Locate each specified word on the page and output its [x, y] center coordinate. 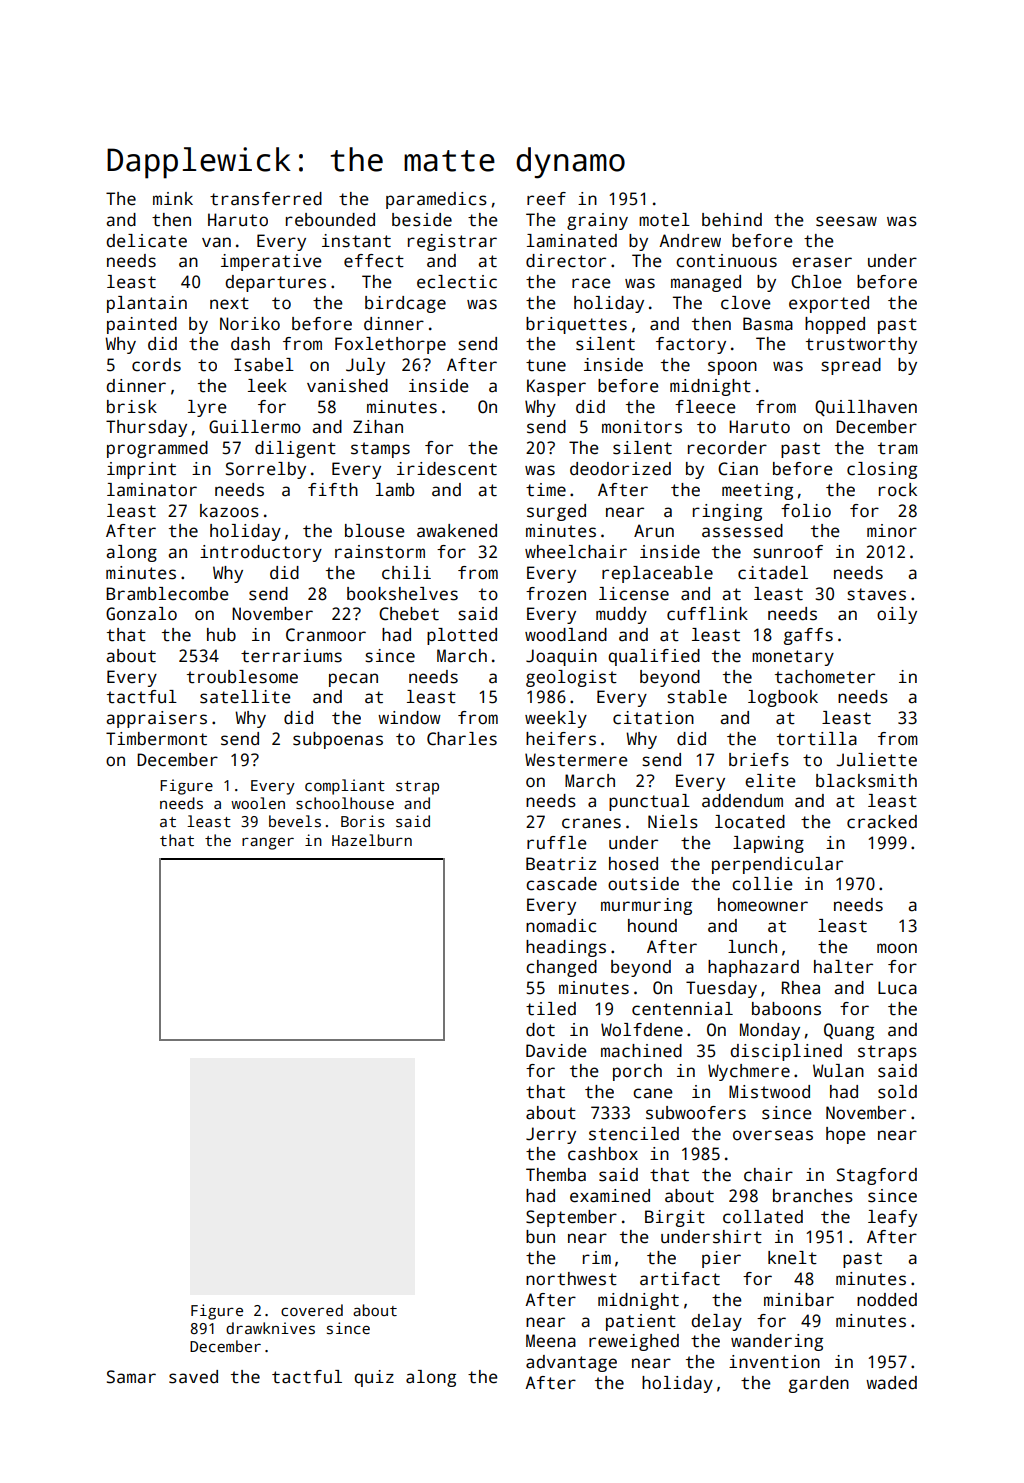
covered [312, 1310]
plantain [147, 304]
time [546, 490]
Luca [897, 988]
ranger [268, 843]
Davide [556, 1051]
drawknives [270, 1328]
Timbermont [156, 739]
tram [898, 448]
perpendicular [777, 865]
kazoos [229, 511]
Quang [849, 1031]
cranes [591, 823]
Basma [768, 324]
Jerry [551, 1135]
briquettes [576, 325]
